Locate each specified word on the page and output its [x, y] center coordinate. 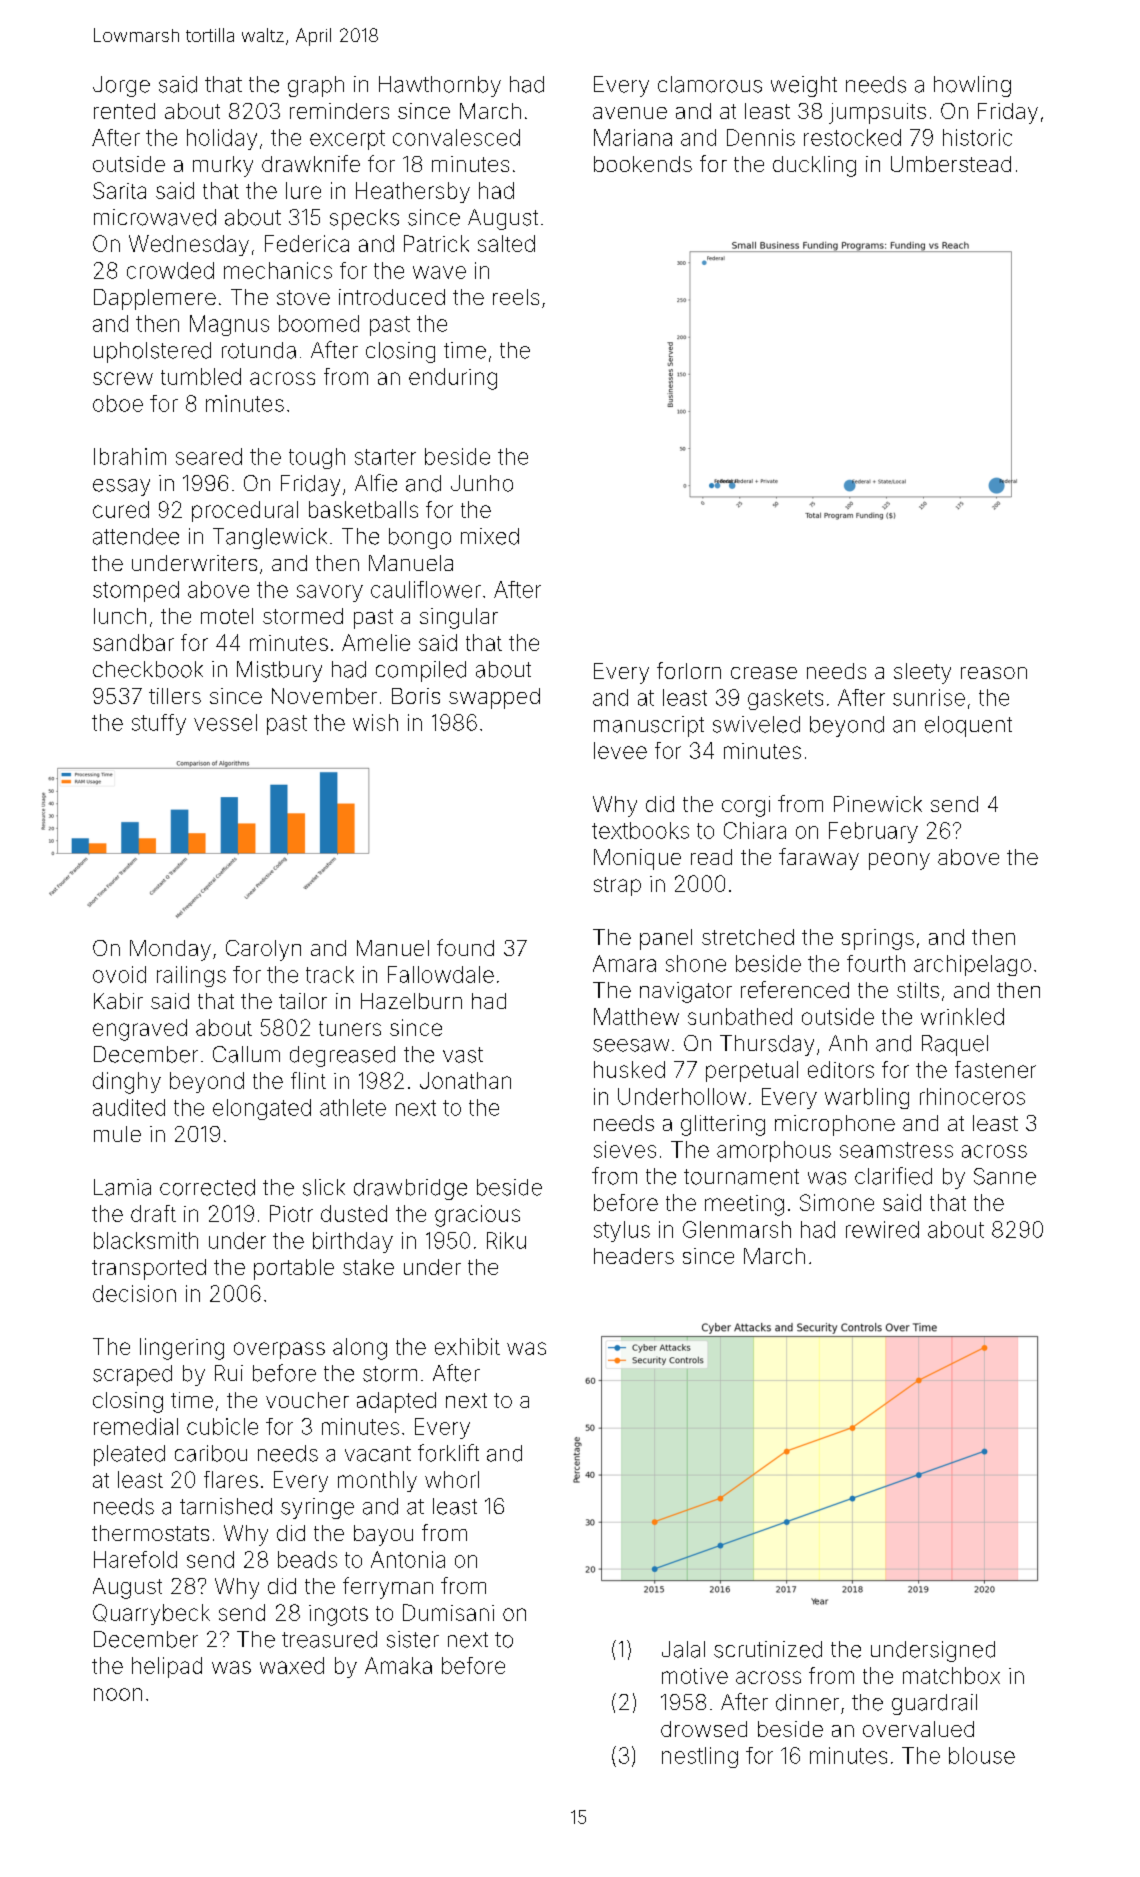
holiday [222, 139]
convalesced [456, 137]
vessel [225, 722]
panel [666, 939]
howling [972, 86]
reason [994, 673]
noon [118, 1694]
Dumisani [448, 1612]
